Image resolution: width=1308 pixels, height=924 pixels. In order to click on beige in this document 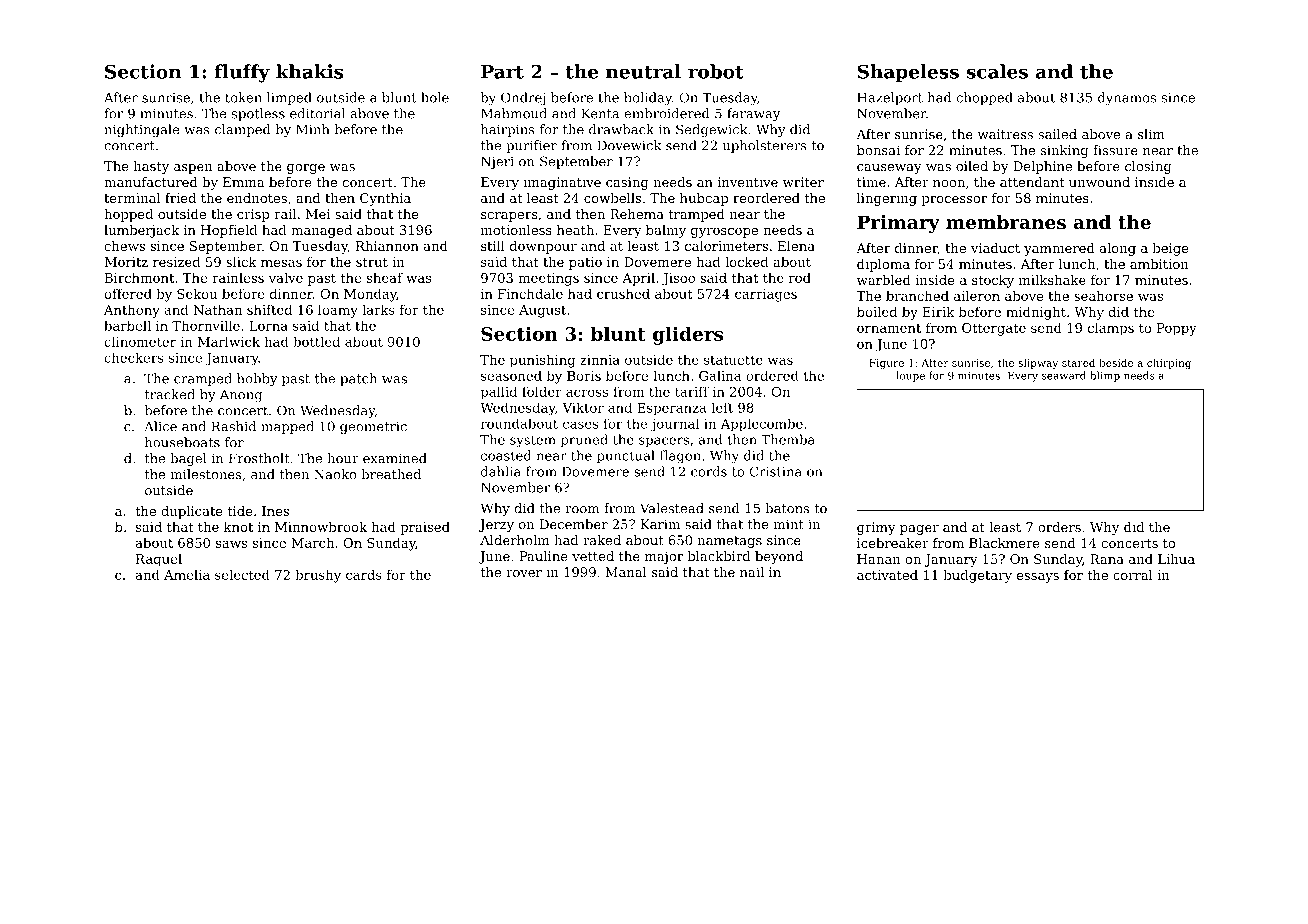, I will do `click(1171, 249)`.
